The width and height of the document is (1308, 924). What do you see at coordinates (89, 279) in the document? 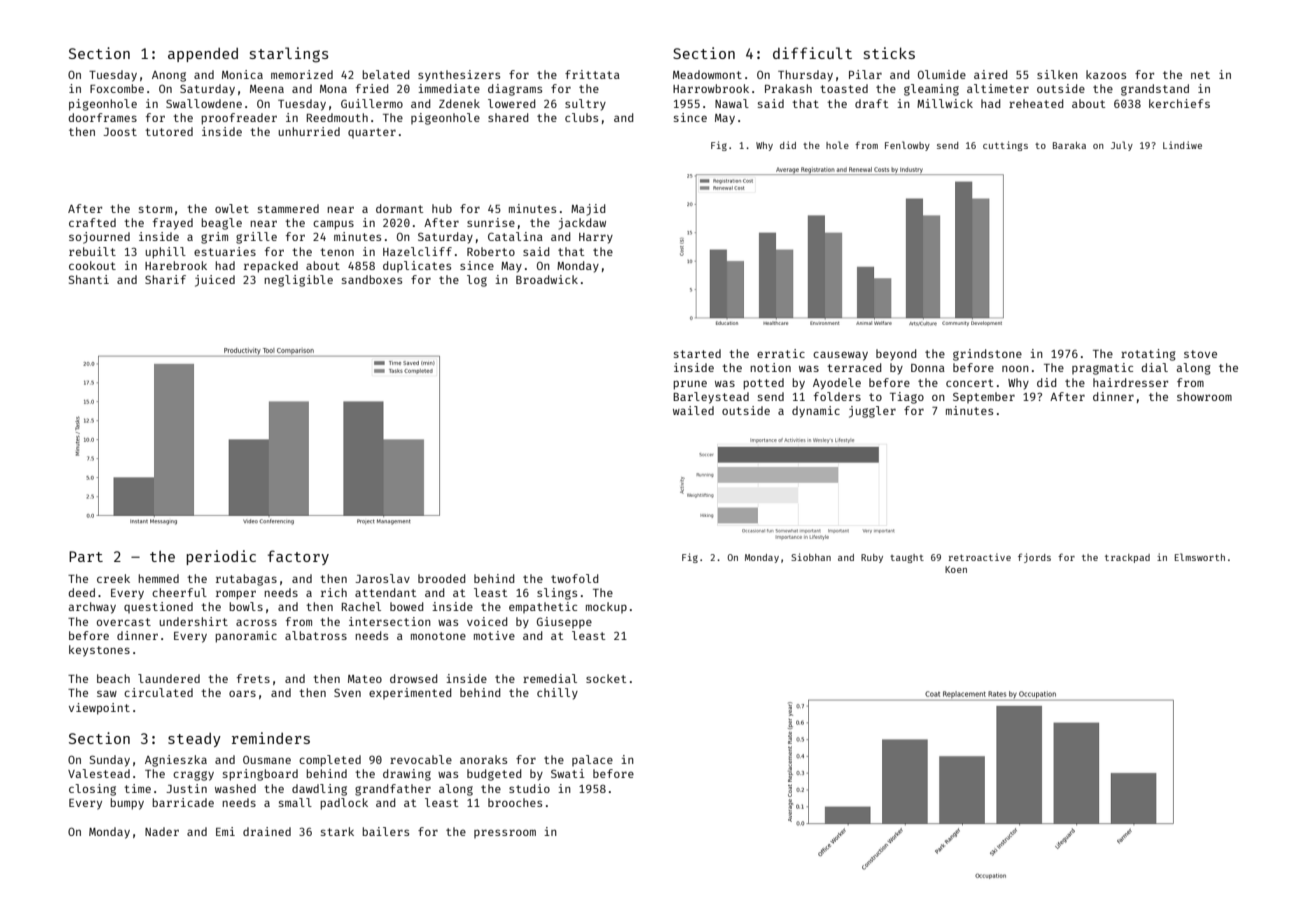
I see `Shanti` at bounding box center [89, 279].
